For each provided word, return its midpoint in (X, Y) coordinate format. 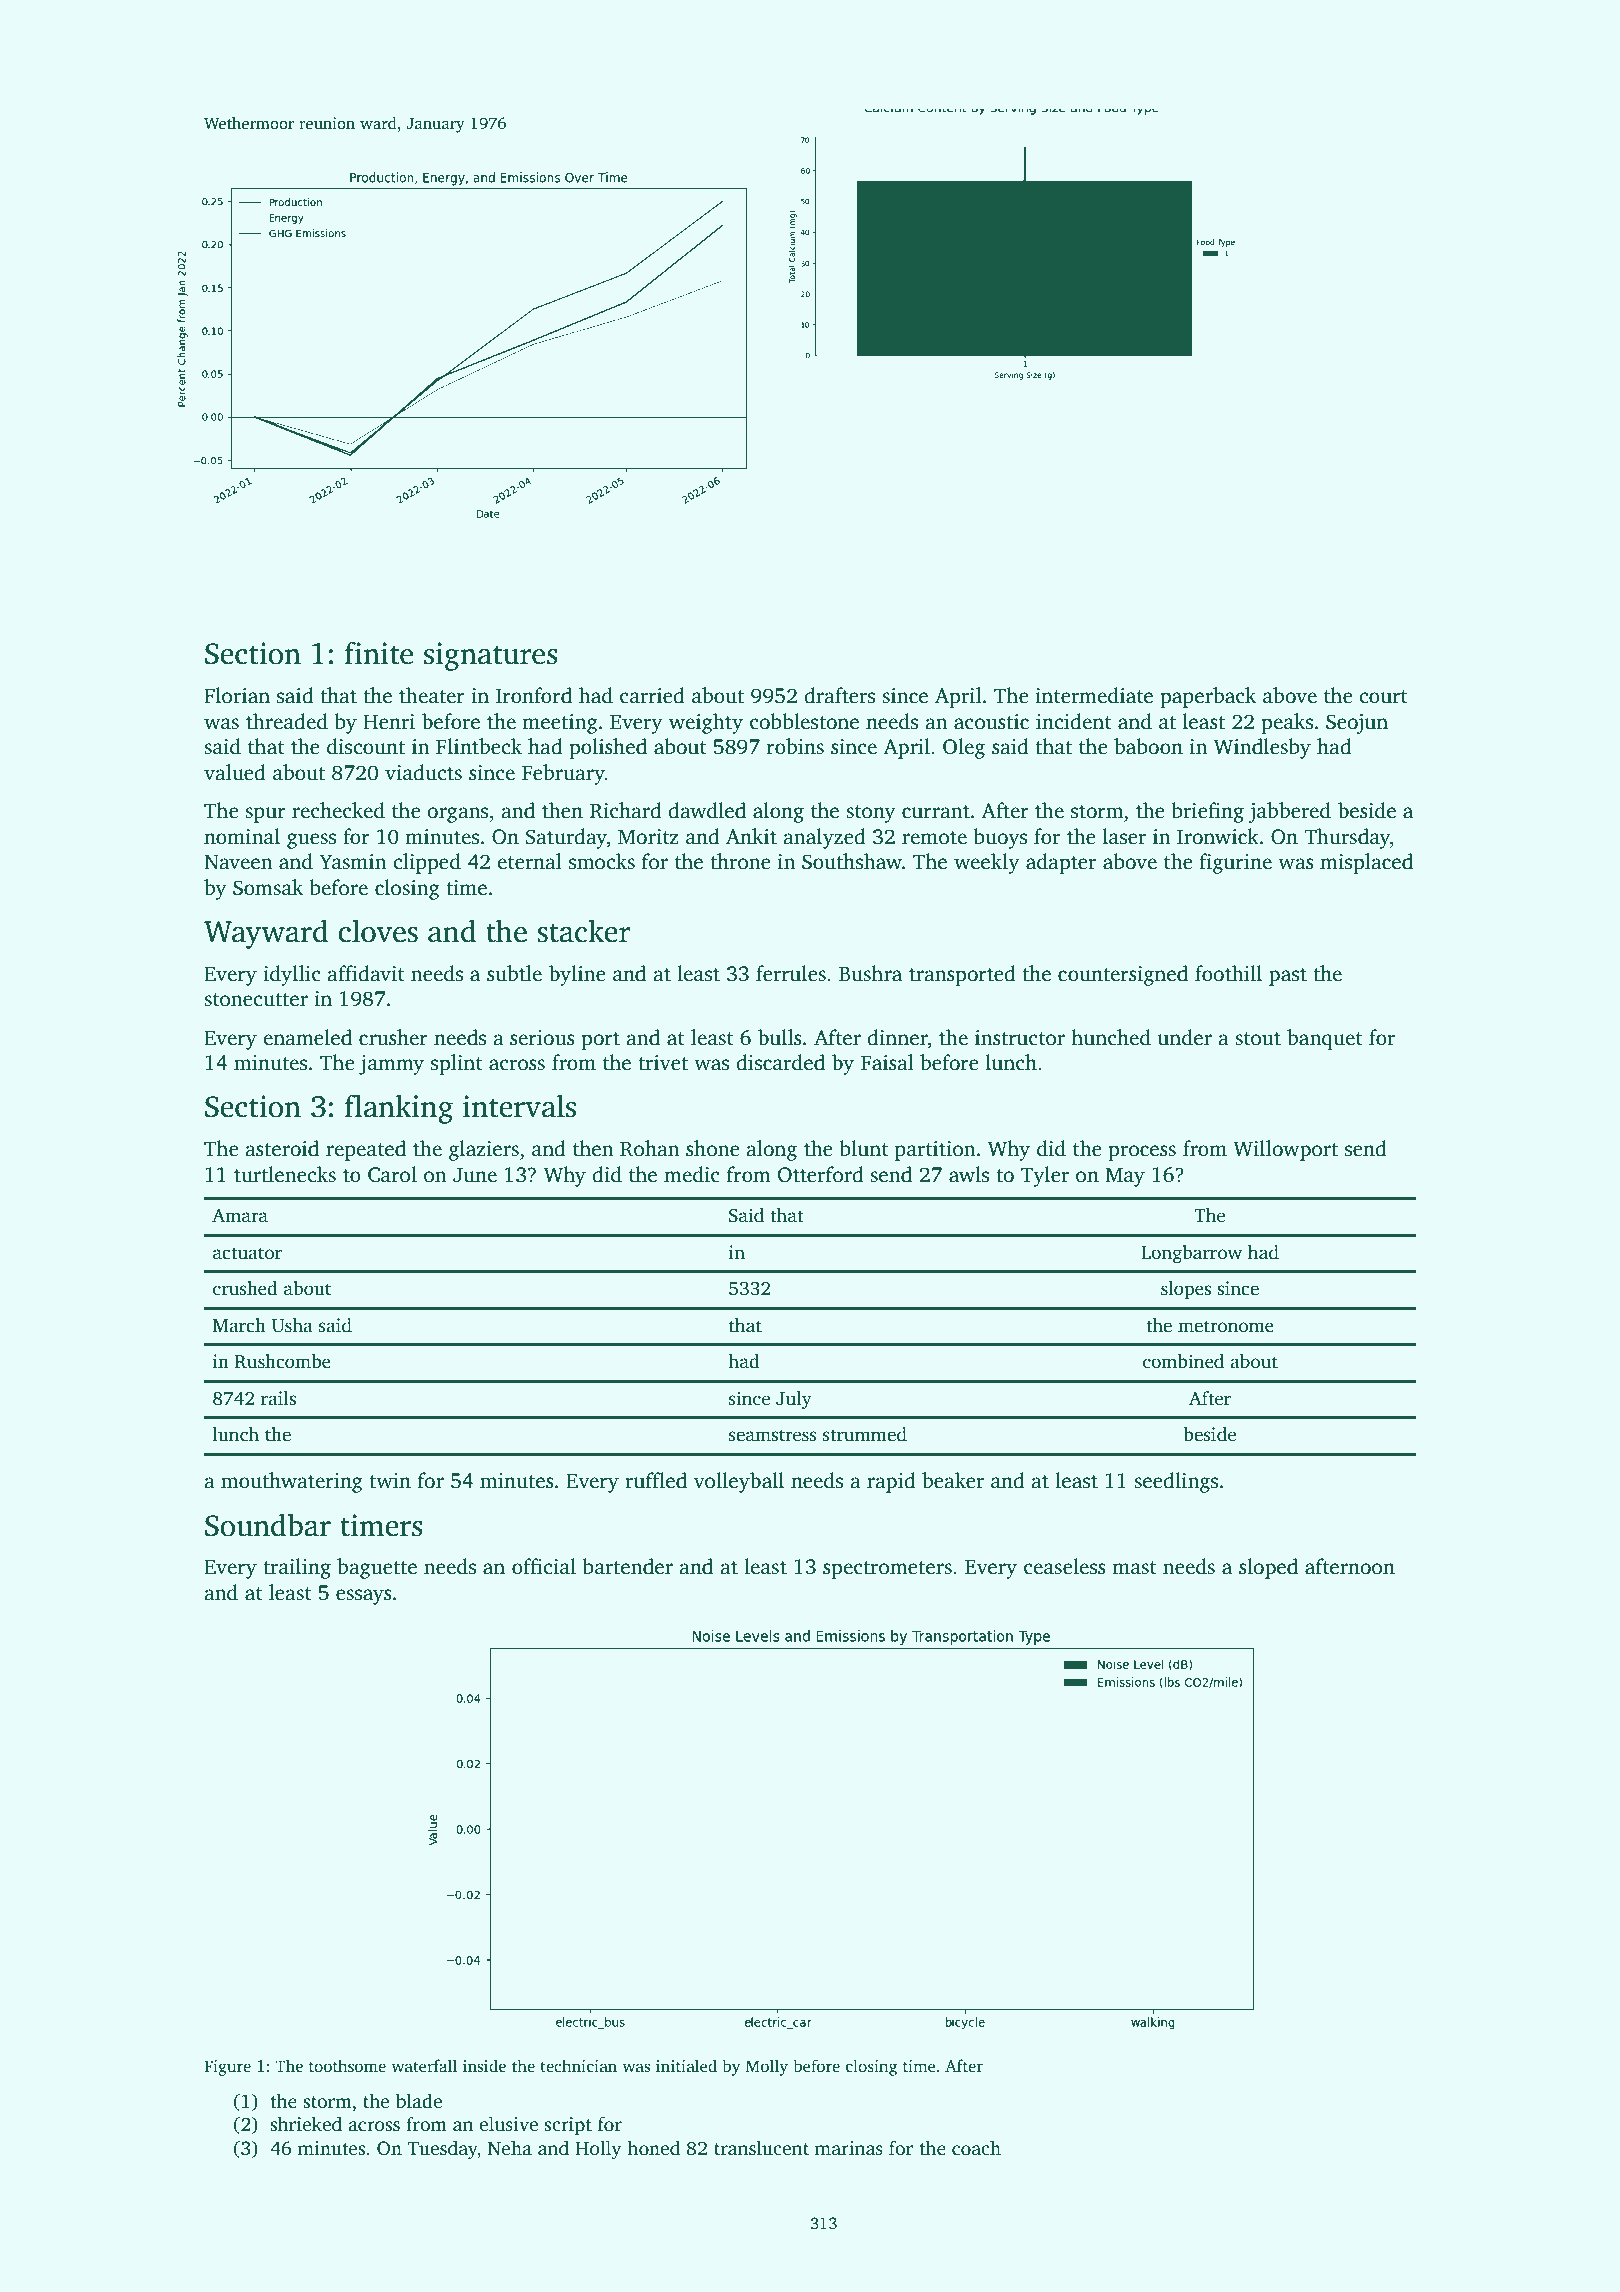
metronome (1226, 1326)
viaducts (423, 772)
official (544, 1566)
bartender (627, 1566)
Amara (240, 1216)
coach (976, 2148)
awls (969, 1174)
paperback (1208, 697)
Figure (227, 2068)
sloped (1268, 1568)
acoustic (991, 722)
